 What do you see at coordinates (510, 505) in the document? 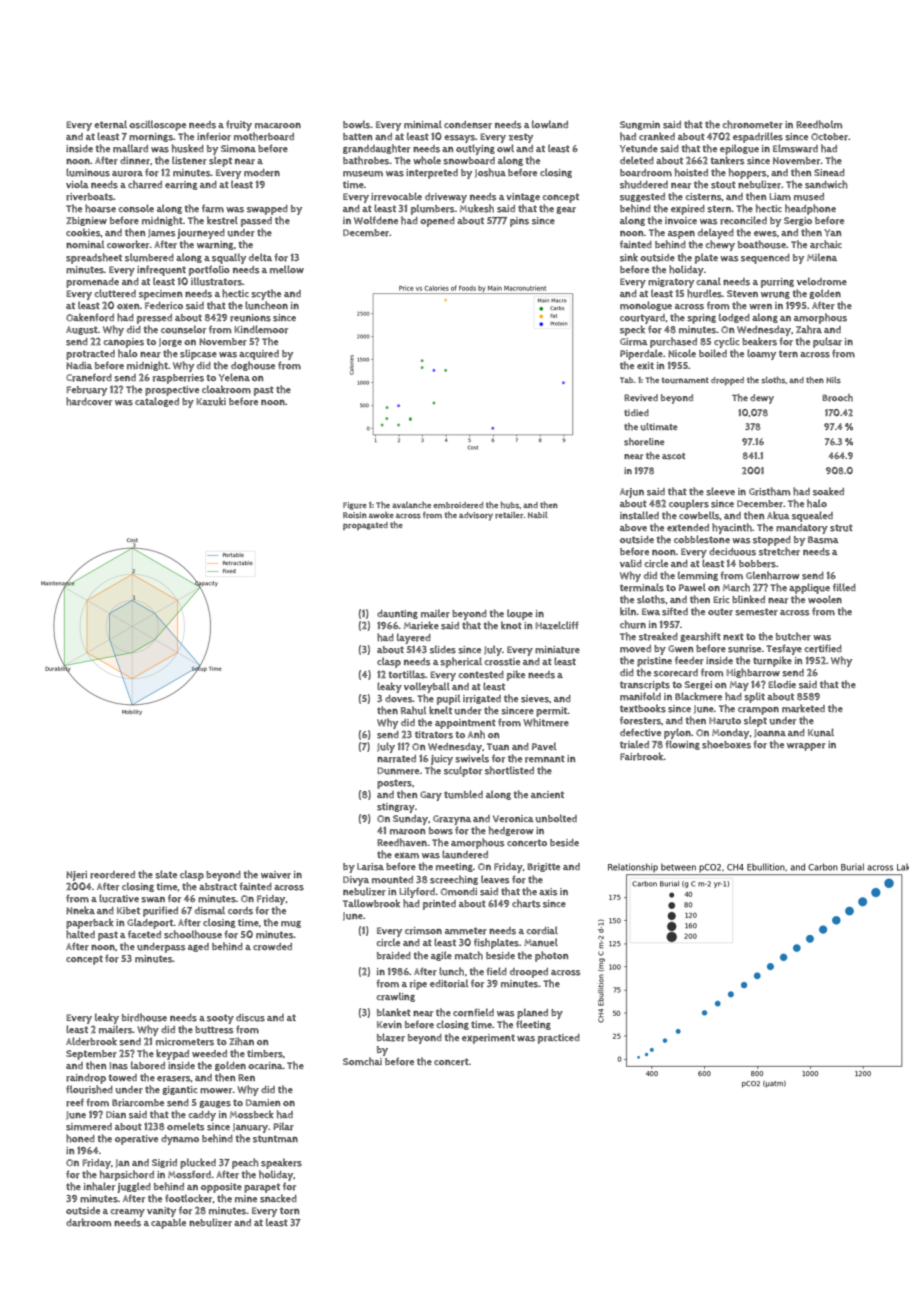
I see `hubs` at bounding box center [510, 505].
